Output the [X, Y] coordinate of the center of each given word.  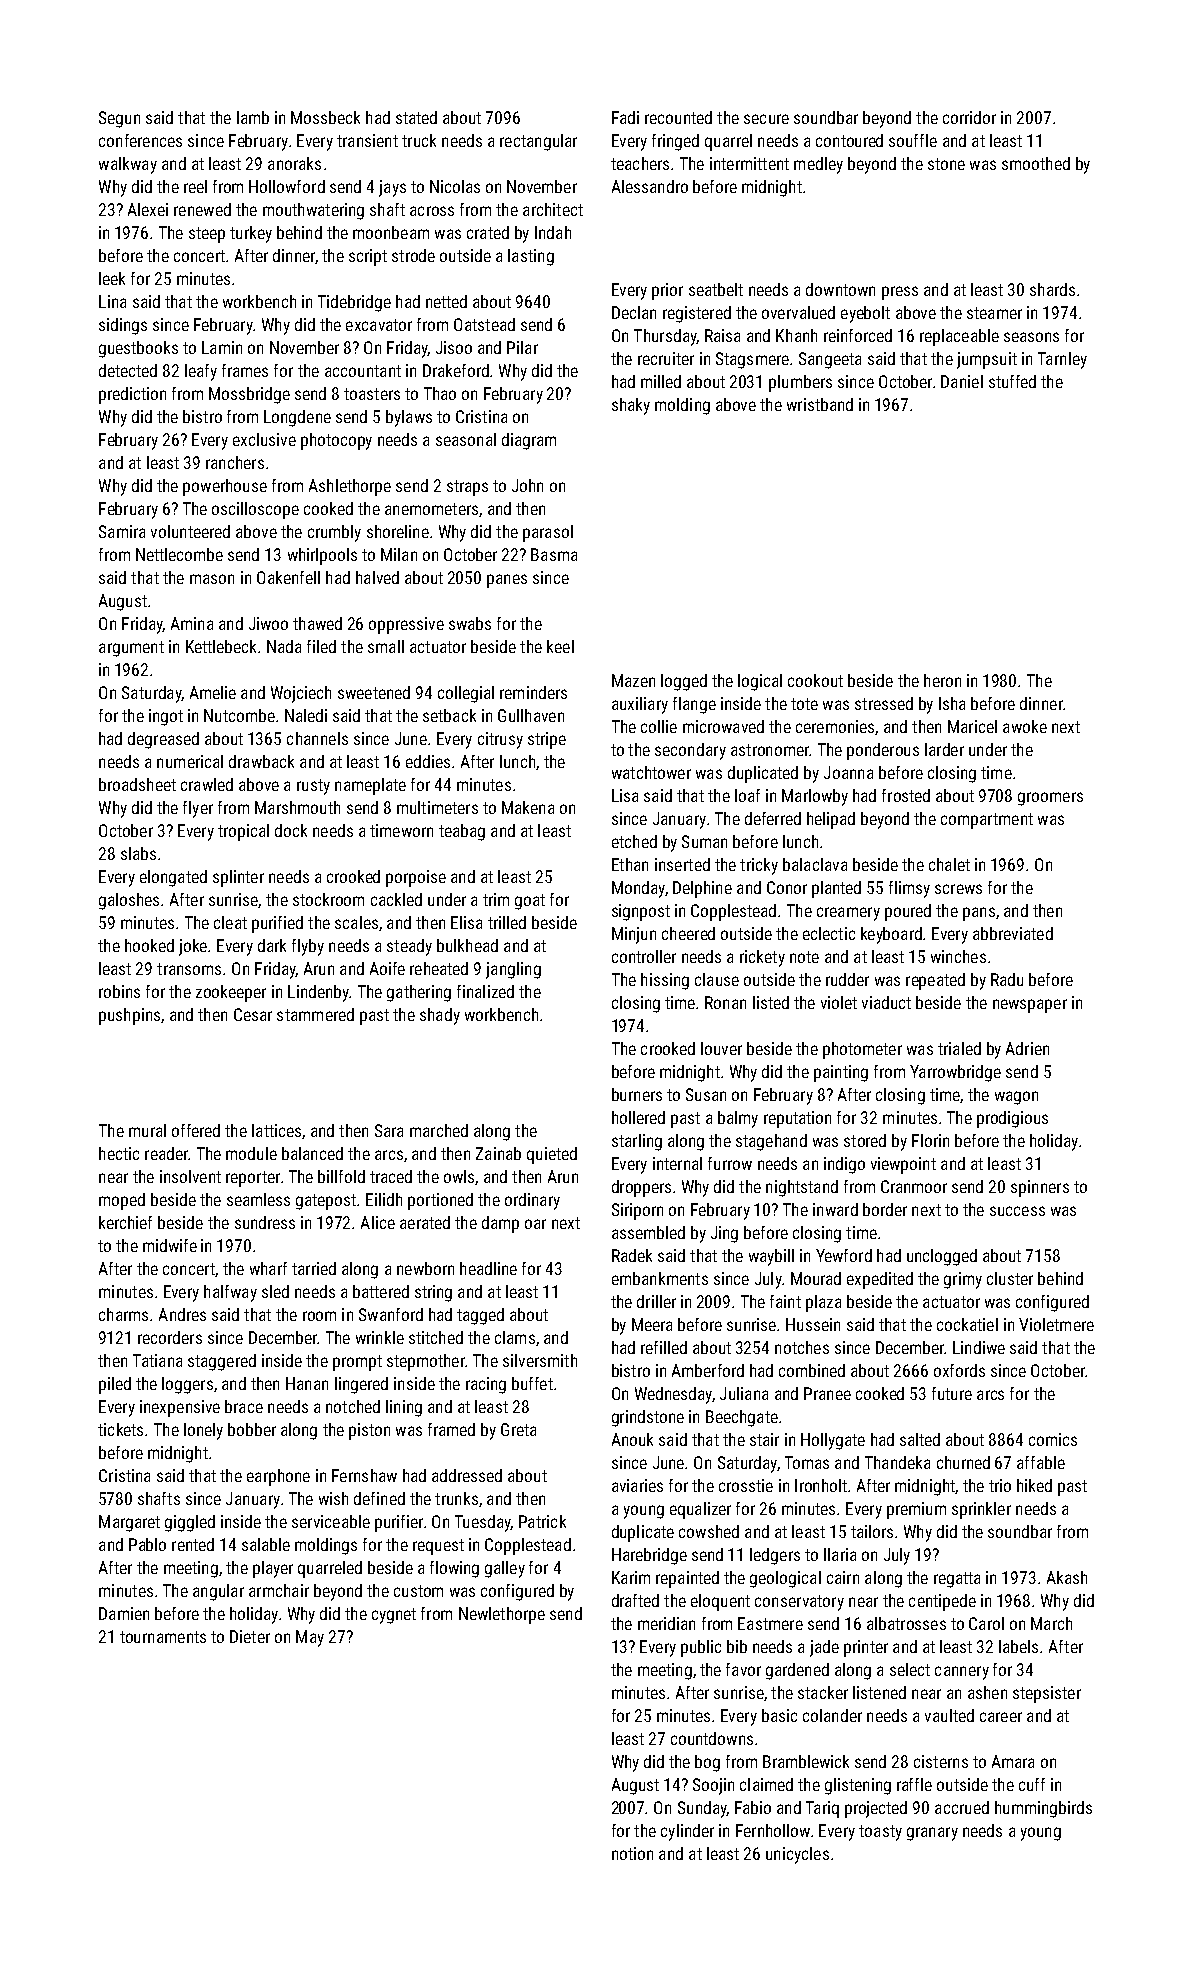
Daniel [962, 381]
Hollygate [833, 1441]
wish [333, 1498]
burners [637, 1094]
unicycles [797, 1855]
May [310, 1638]
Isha [952, 703]
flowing [454, 1569]
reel [195, 186]
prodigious [1012, 1119]
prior [667, 291]
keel [560, 646]
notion [632, 1853]
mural [147, 1130]
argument [131, 649]
